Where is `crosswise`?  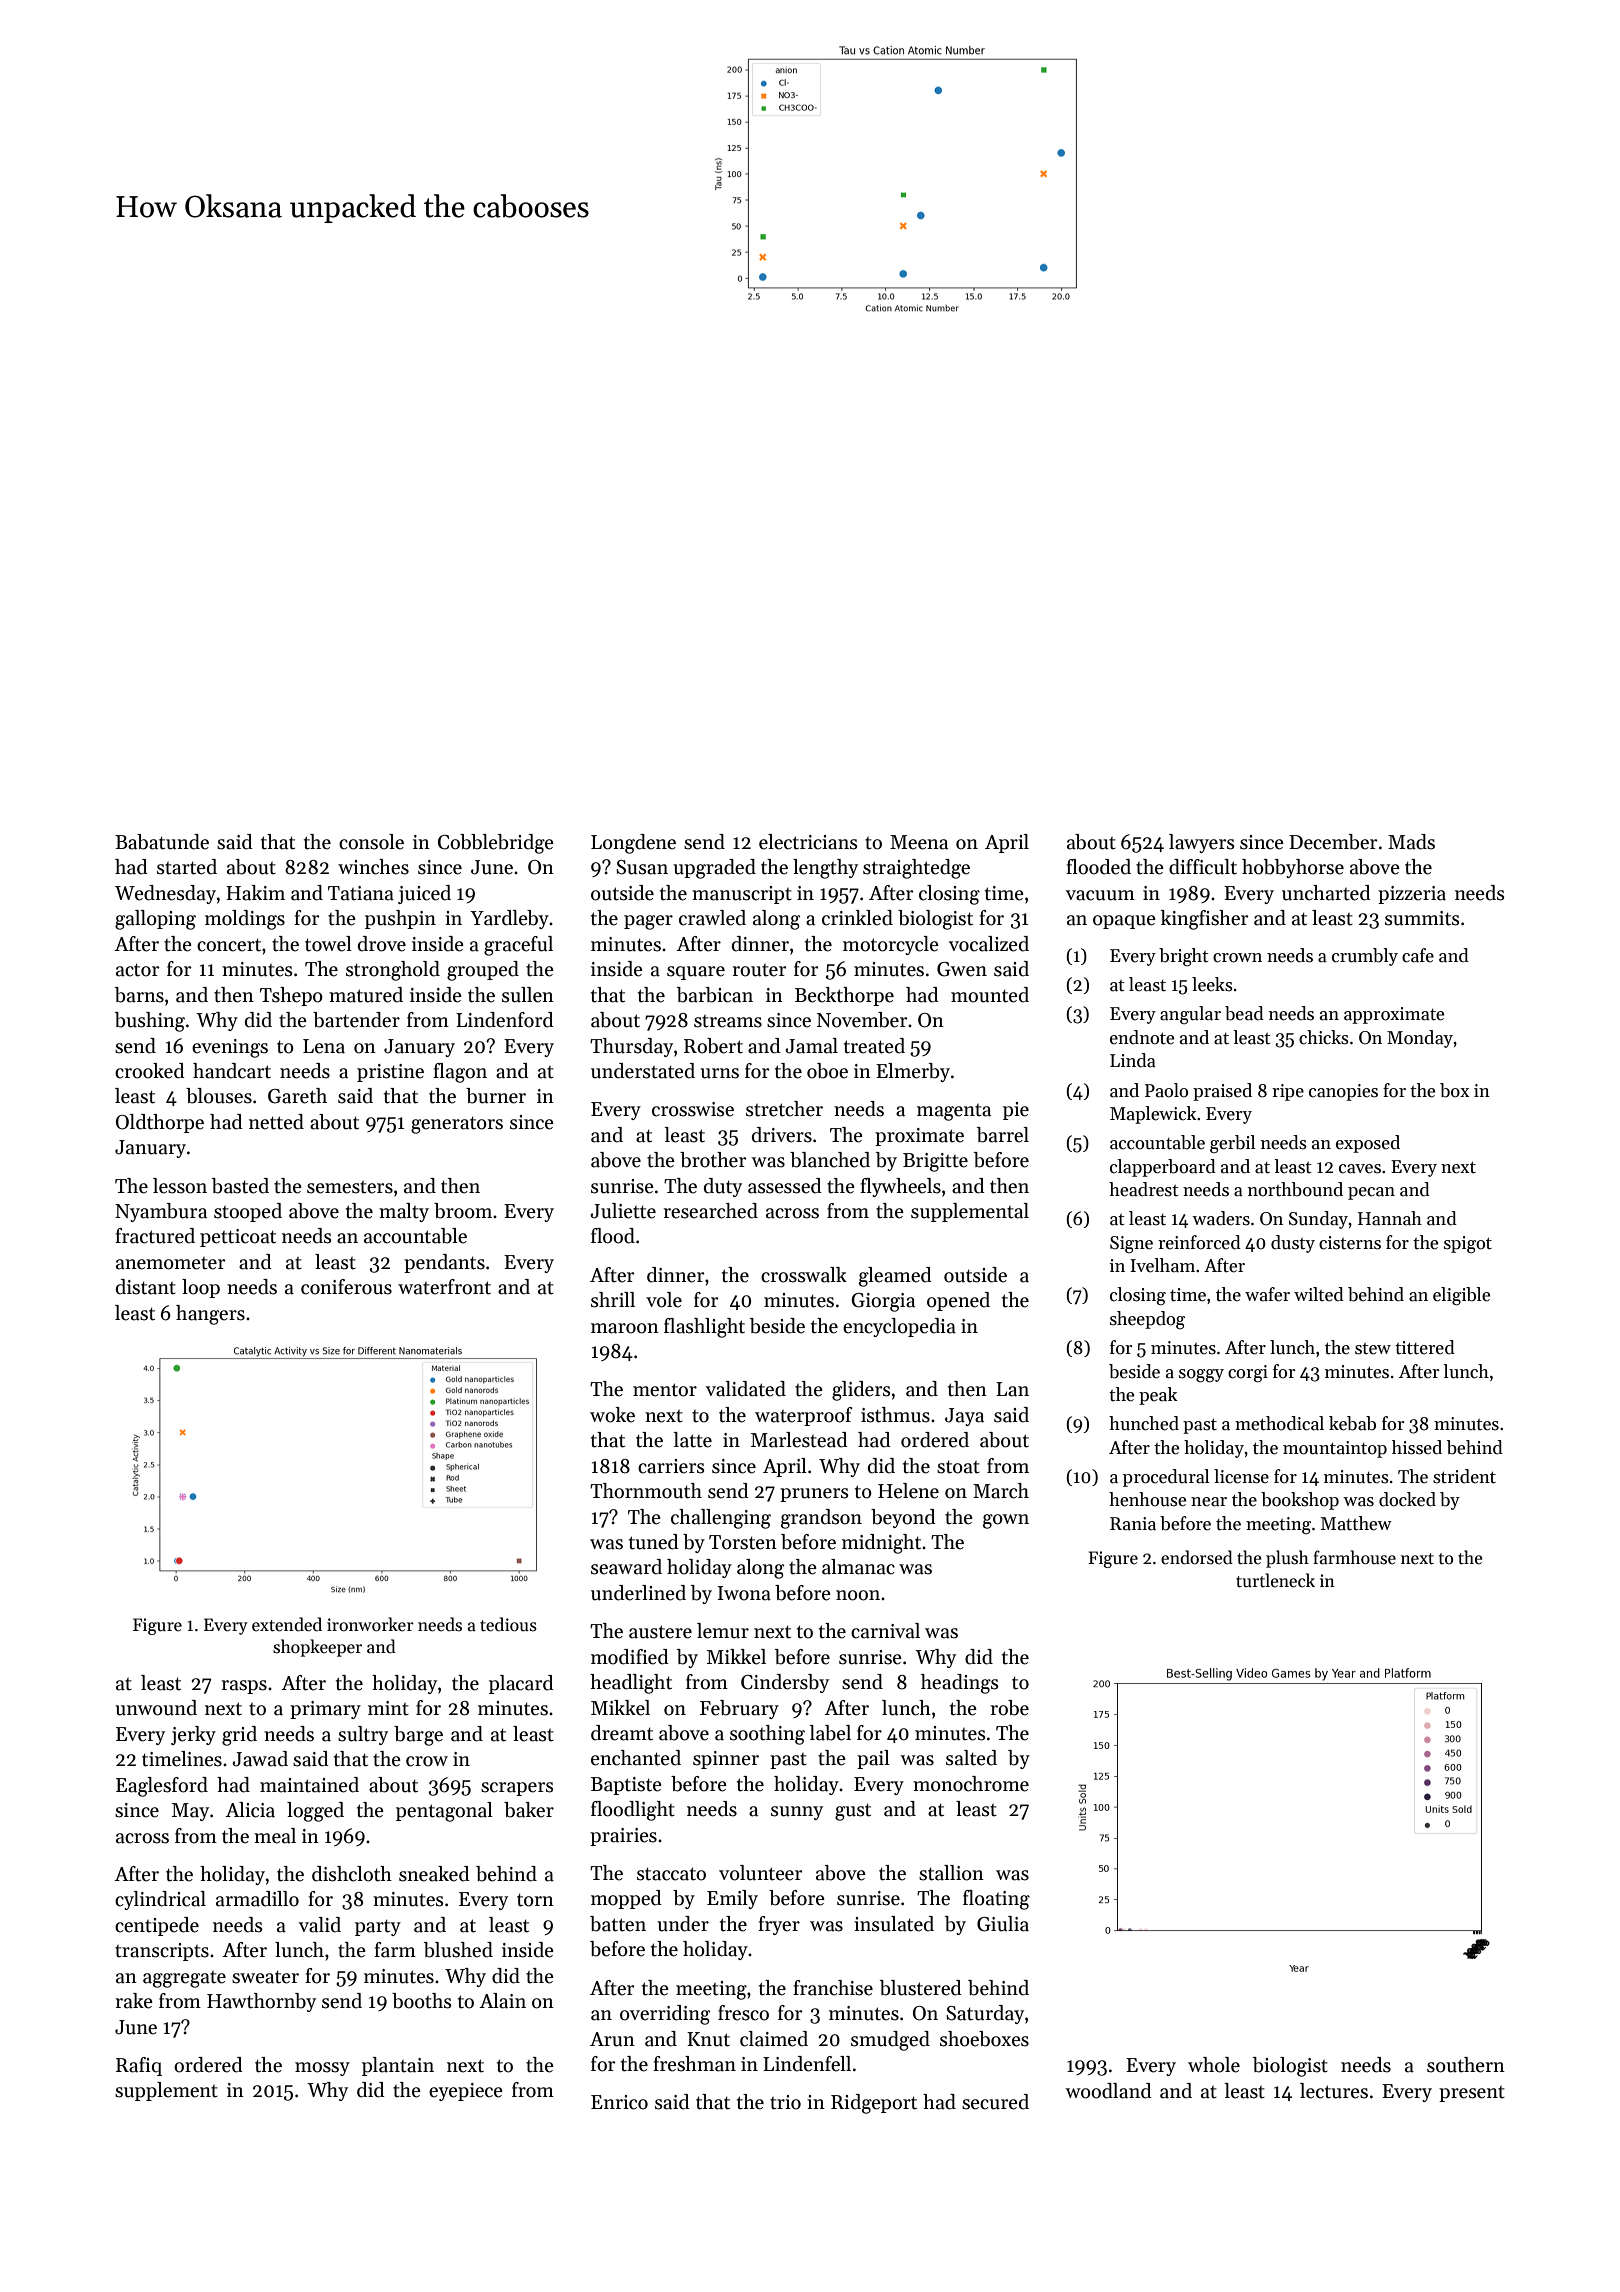
crosswise is located at coordinates (693, 1109).
